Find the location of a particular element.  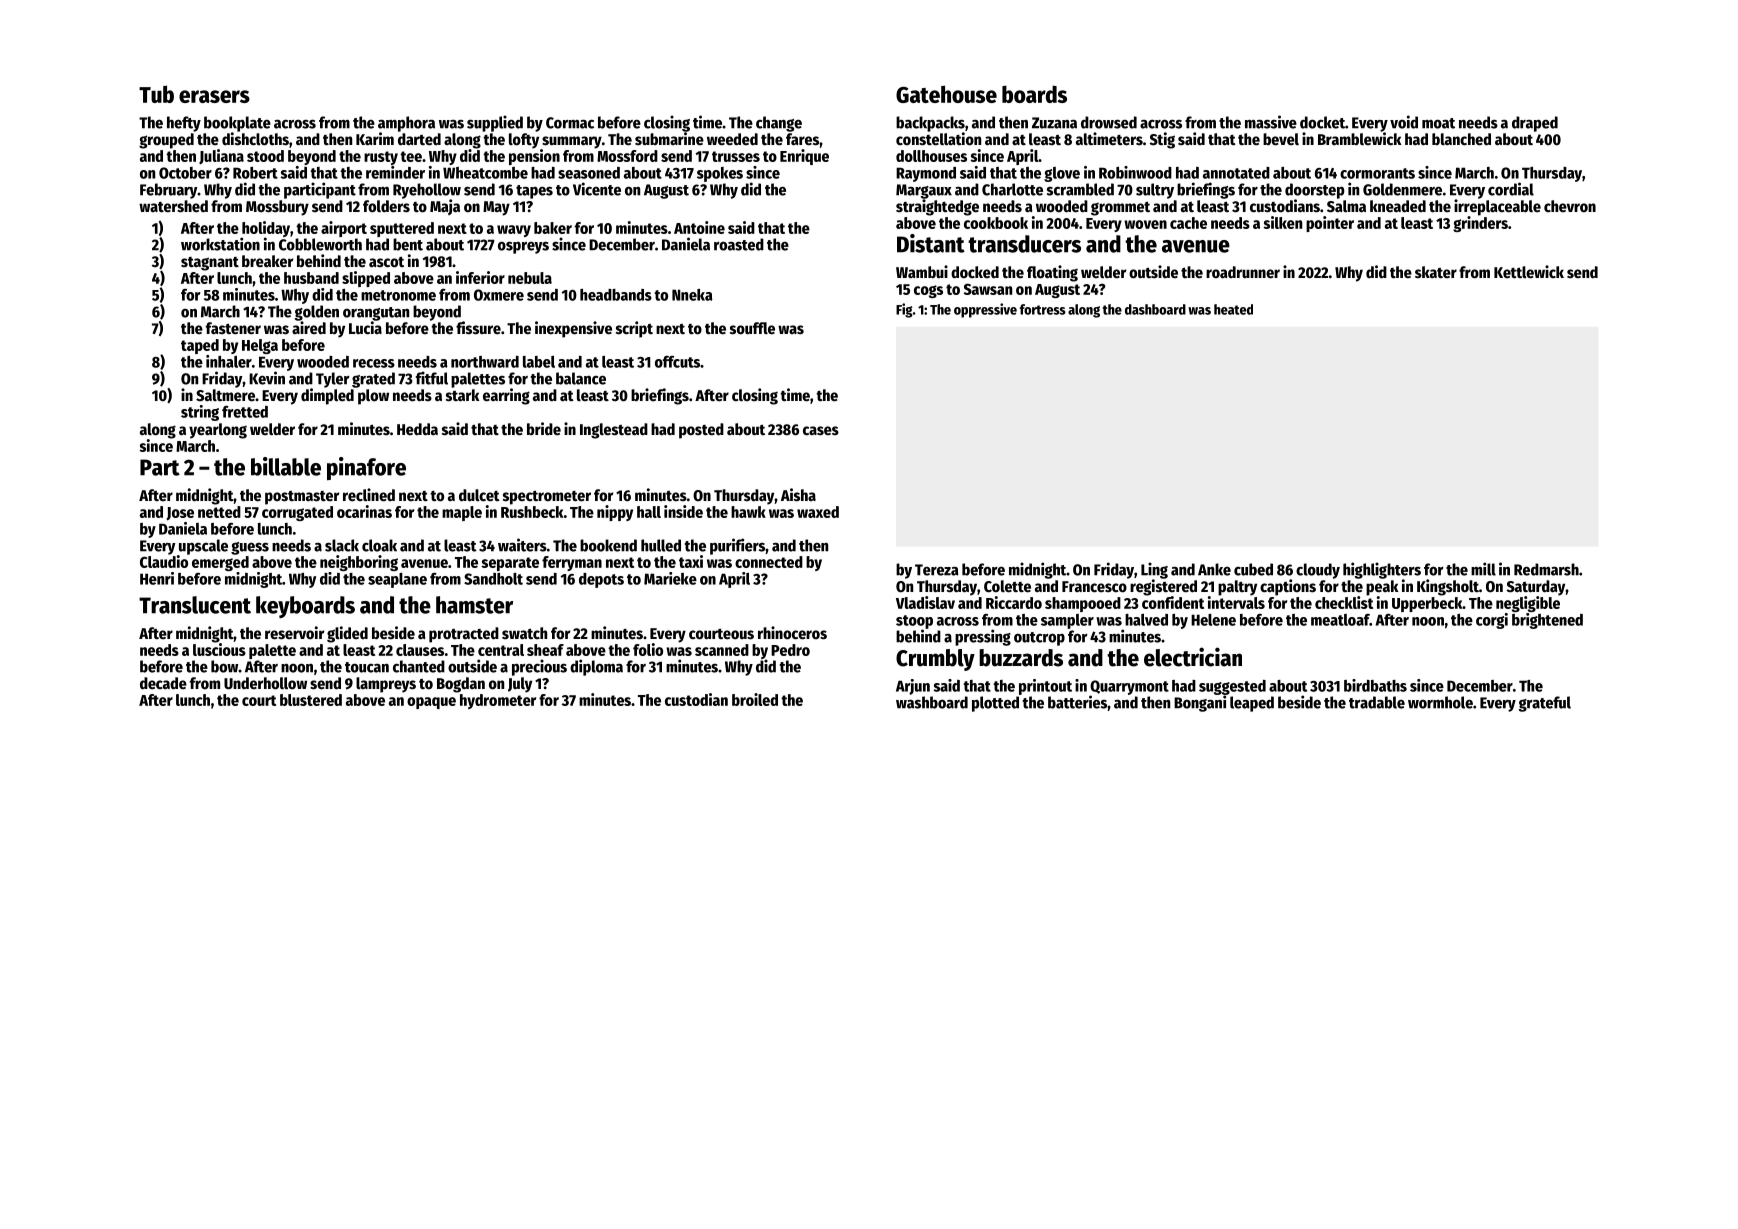

Oxmere is located at coordinates (499, 295).
